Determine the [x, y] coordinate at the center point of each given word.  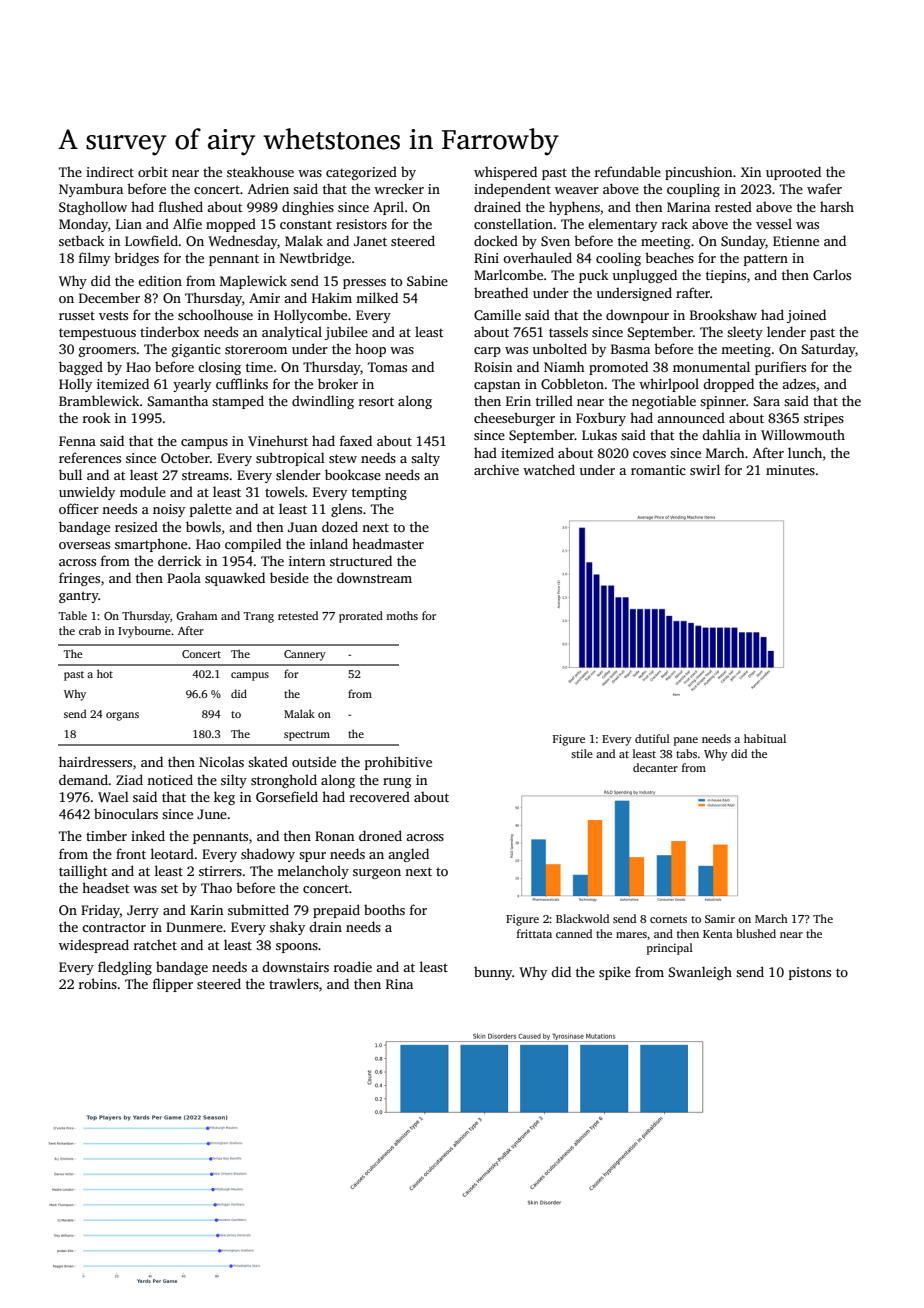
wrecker [399, 189]
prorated [361, 617]
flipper [173, 985]
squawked [235, 579]
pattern [766, 260]
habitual [765, 738]
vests [113, 315]
